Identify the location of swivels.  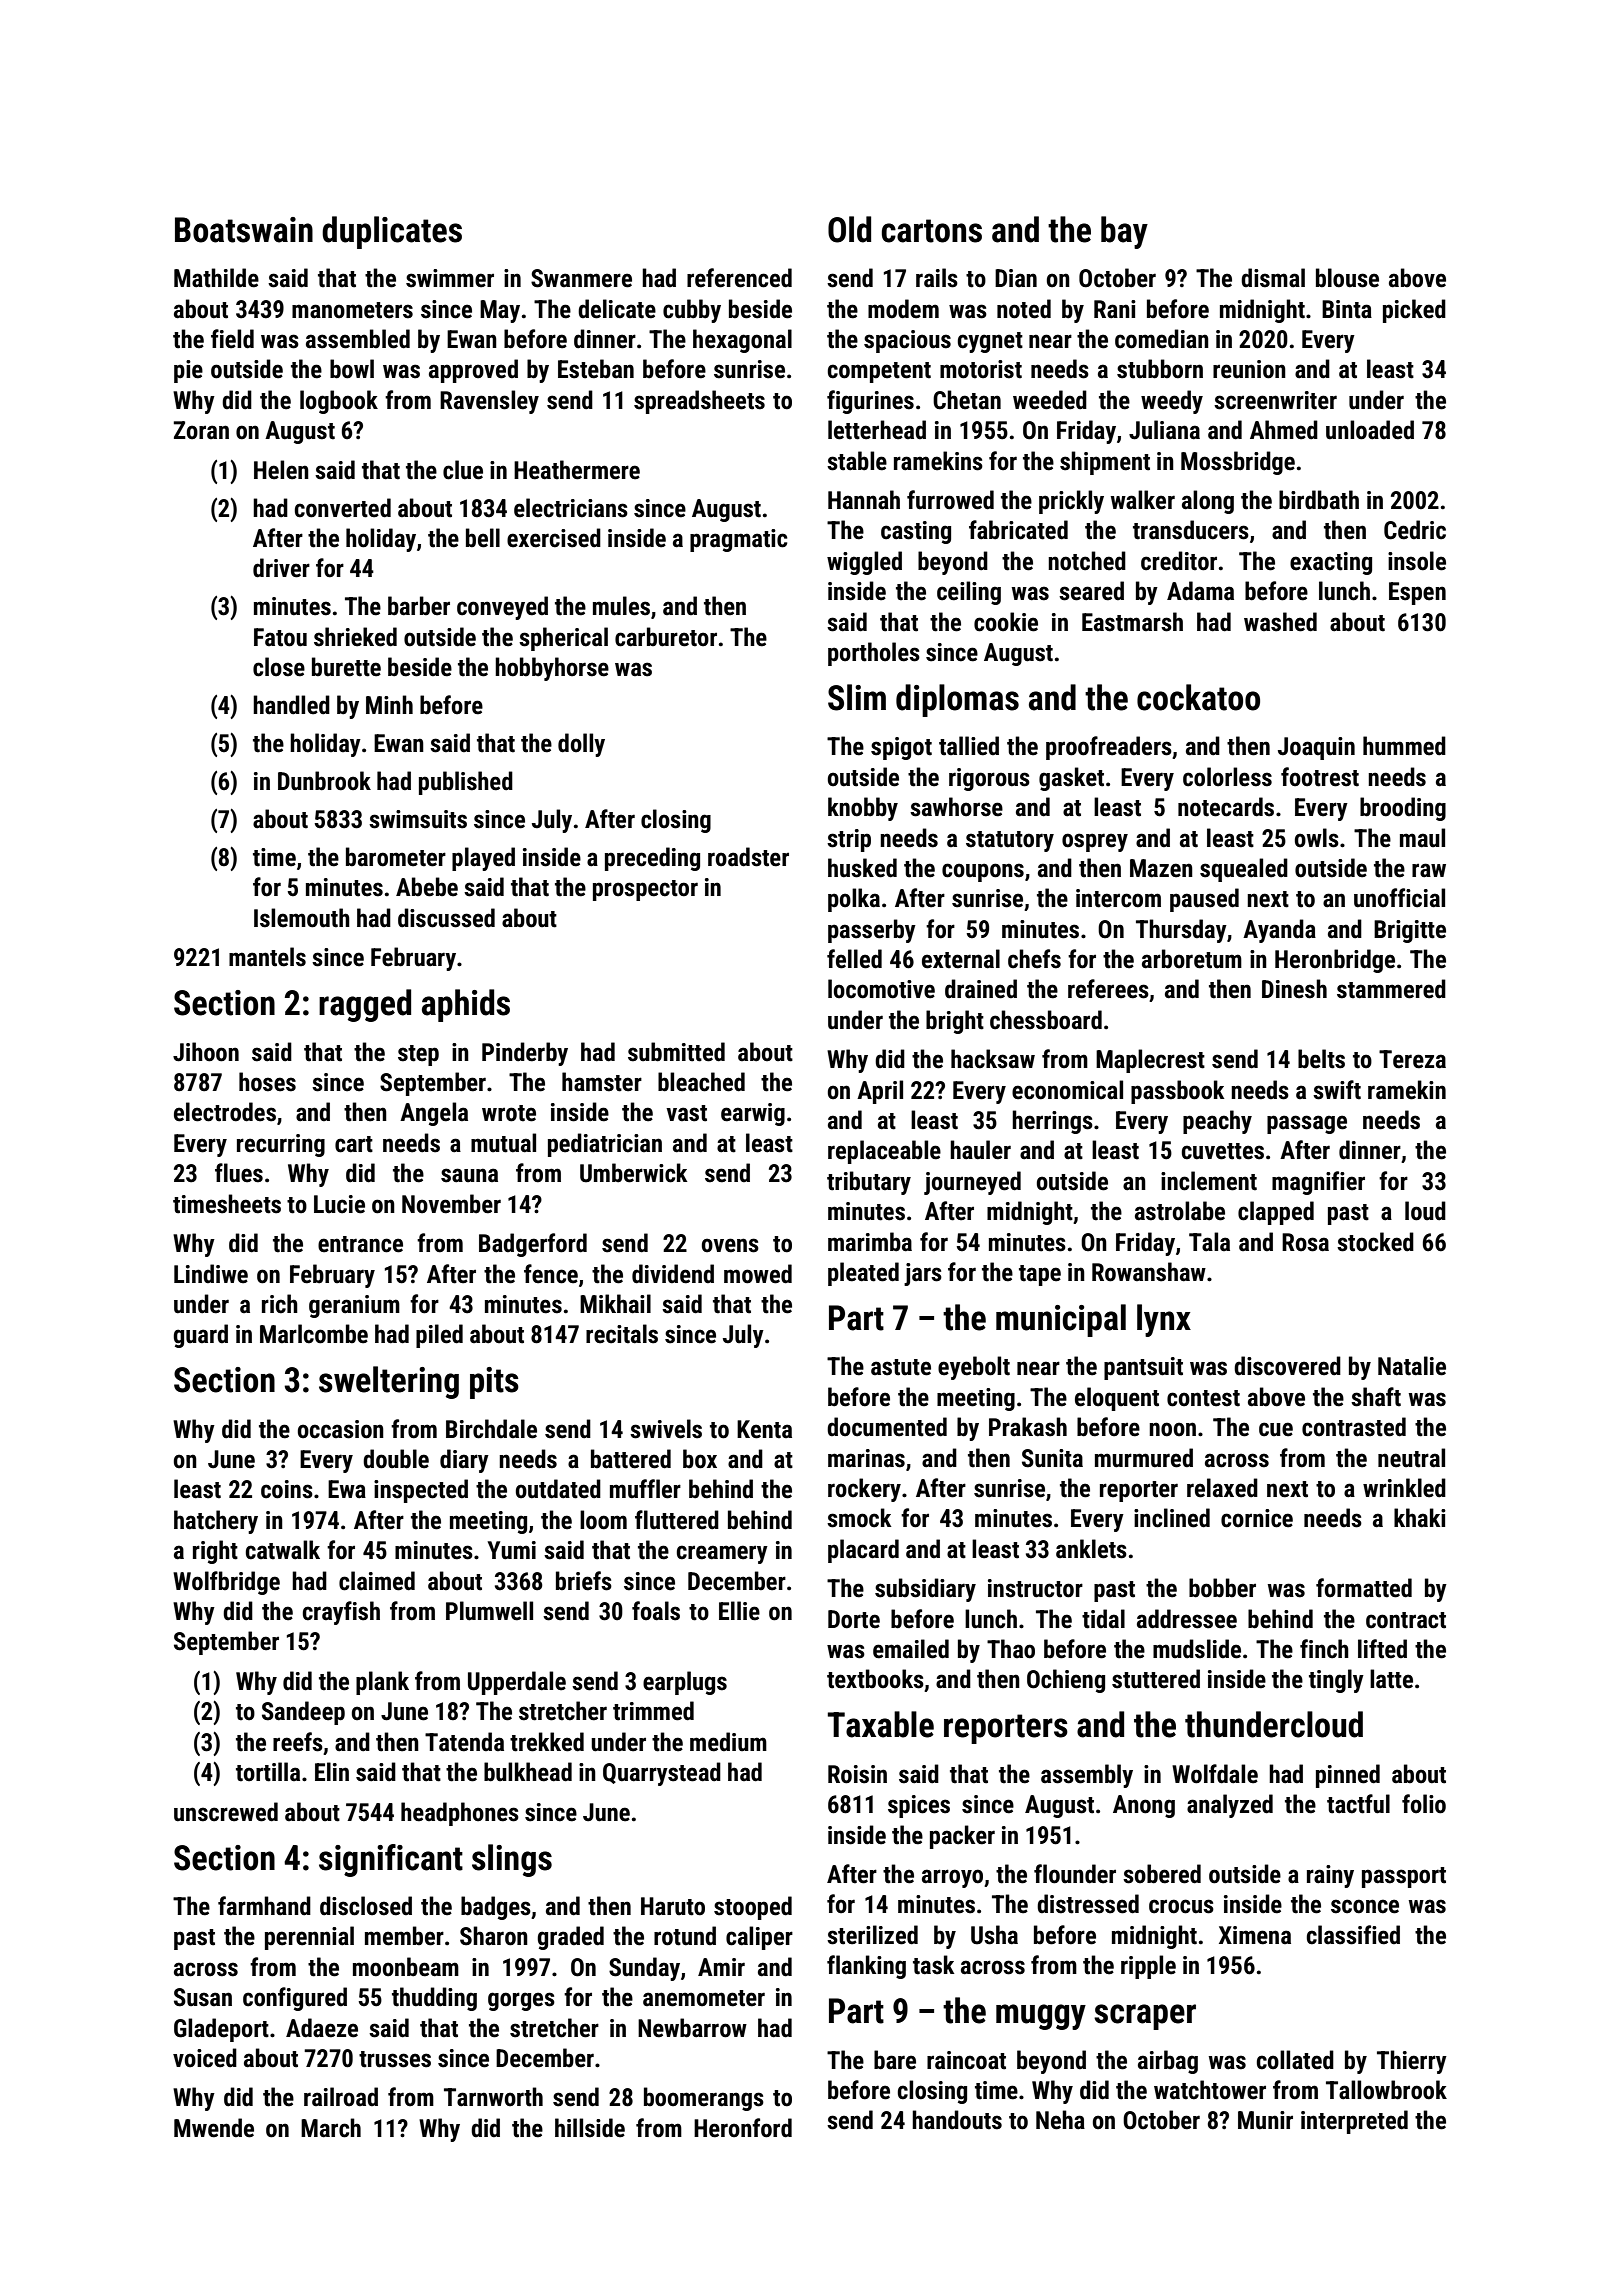
(666, 1429).
